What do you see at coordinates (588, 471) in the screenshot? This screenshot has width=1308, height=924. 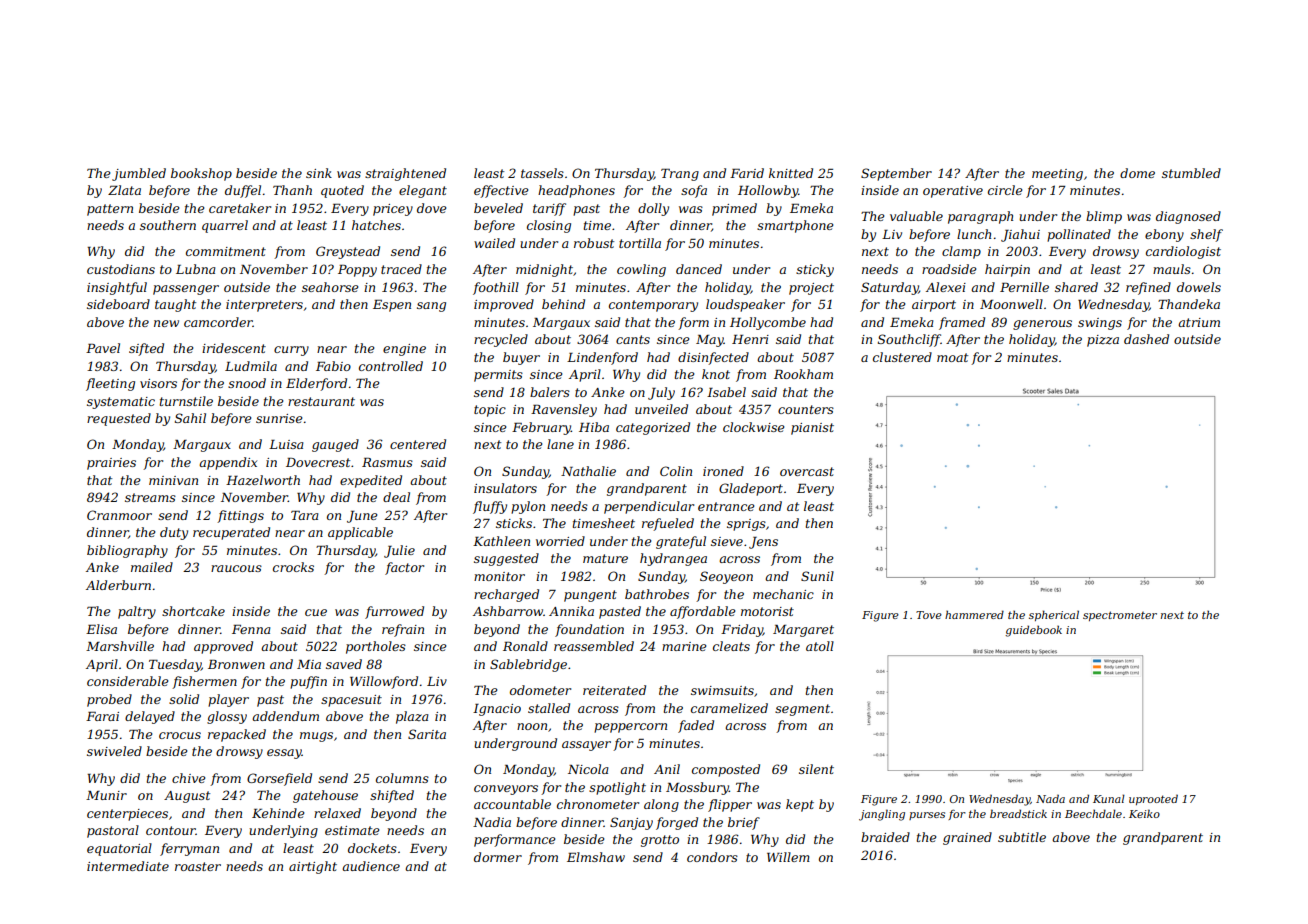 I see `Nathalie` at bounding box center [588, 471].
